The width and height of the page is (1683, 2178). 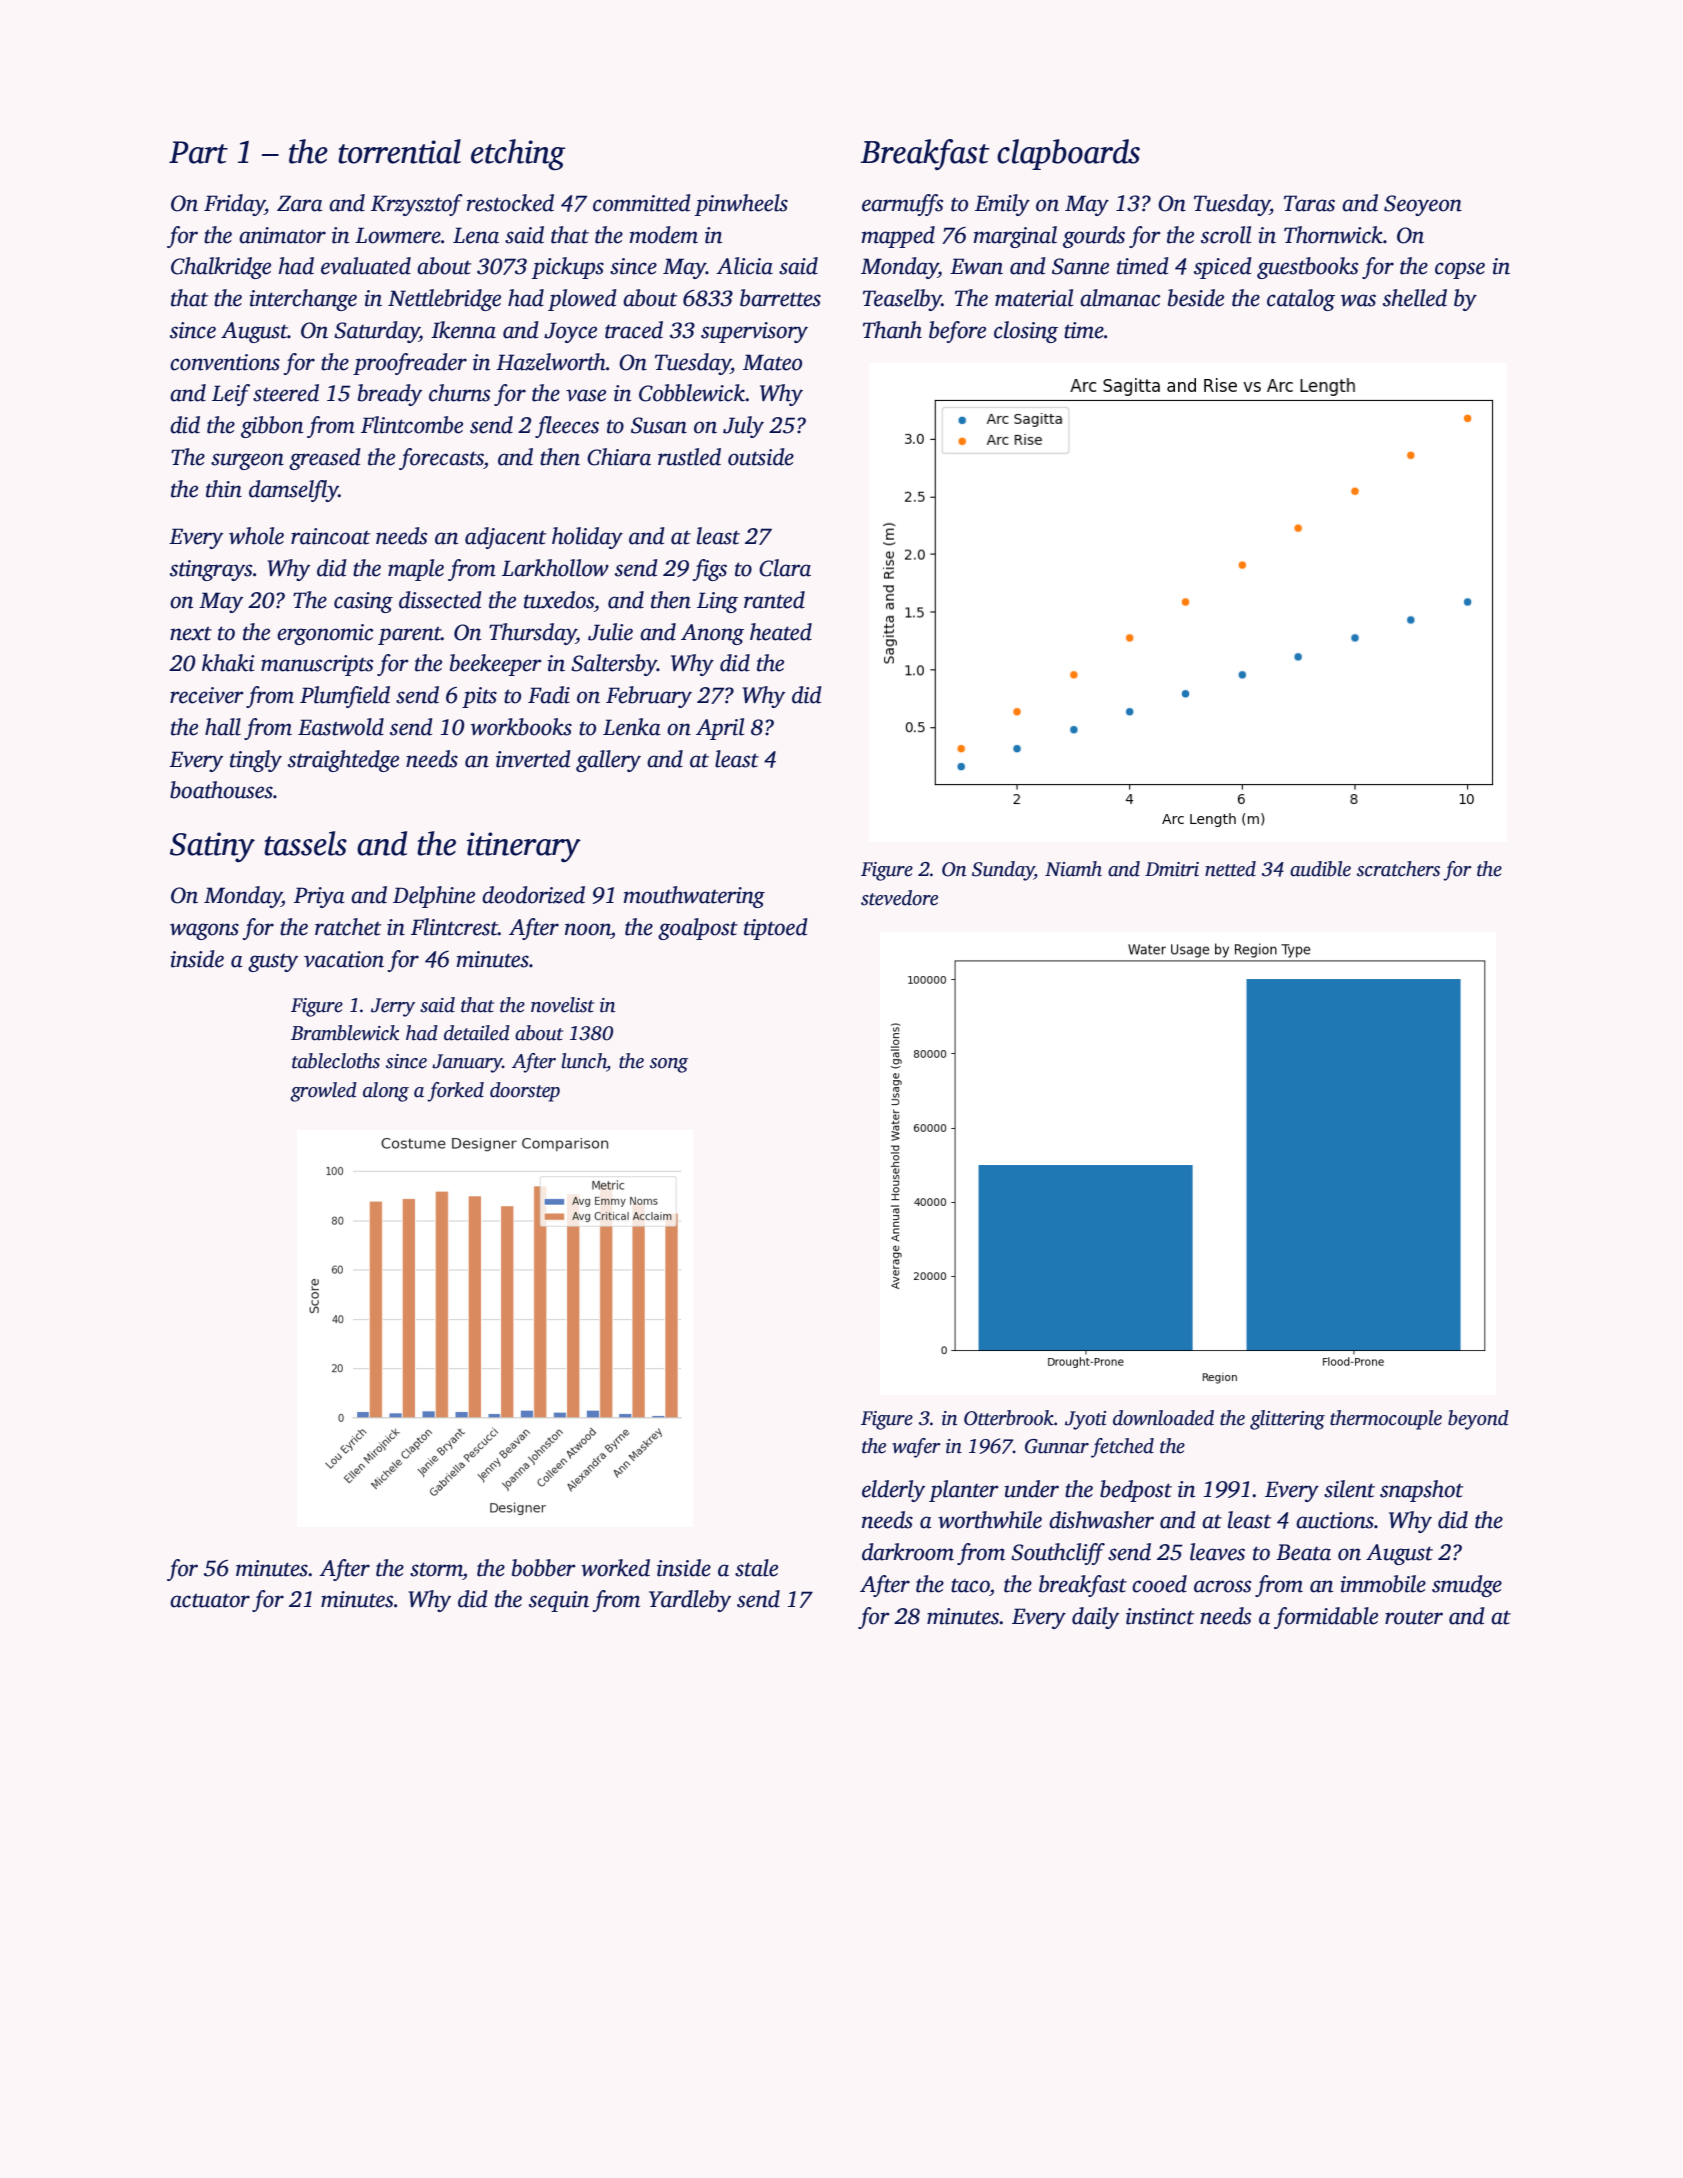 I want to click on storm, so click(x=436, y=1569).
